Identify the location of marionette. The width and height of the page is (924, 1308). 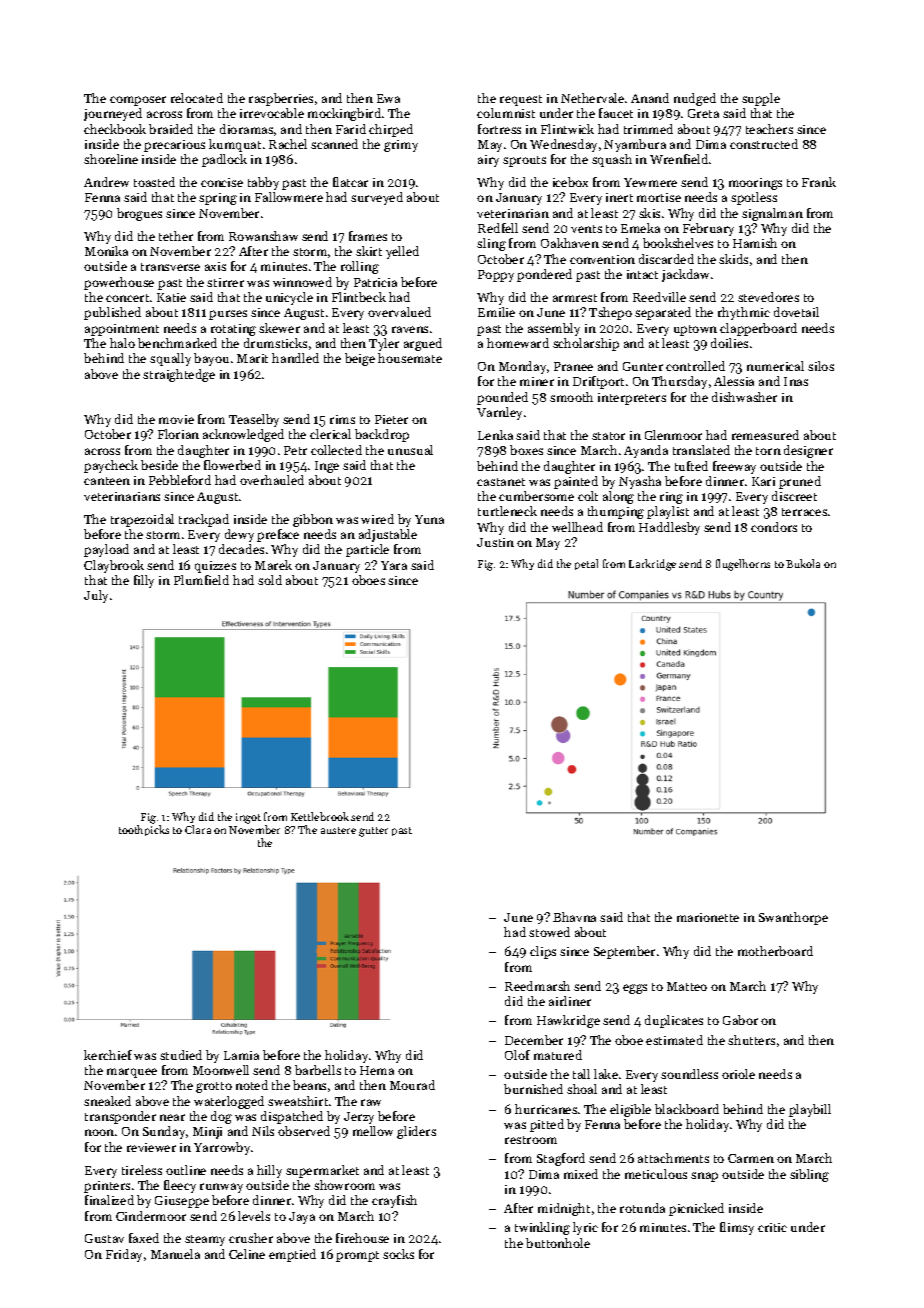
(708, 917).
